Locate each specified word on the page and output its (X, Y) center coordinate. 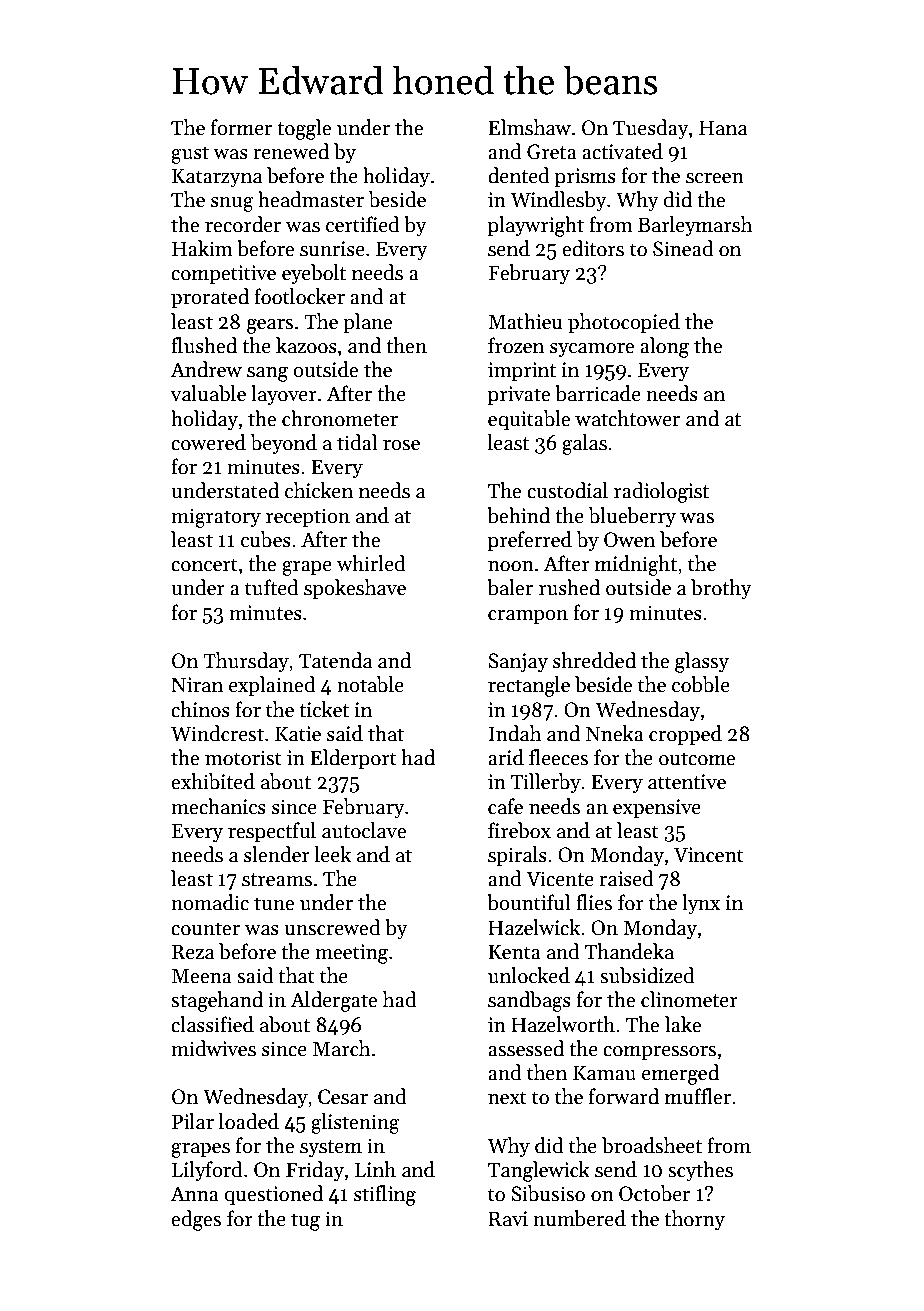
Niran (197, 685)
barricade (598, 393)
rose (401, 445)
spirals (517, 856)
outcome (697, 759)
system (331, 1148)
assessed (526, 1048)
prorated (210, 298)
